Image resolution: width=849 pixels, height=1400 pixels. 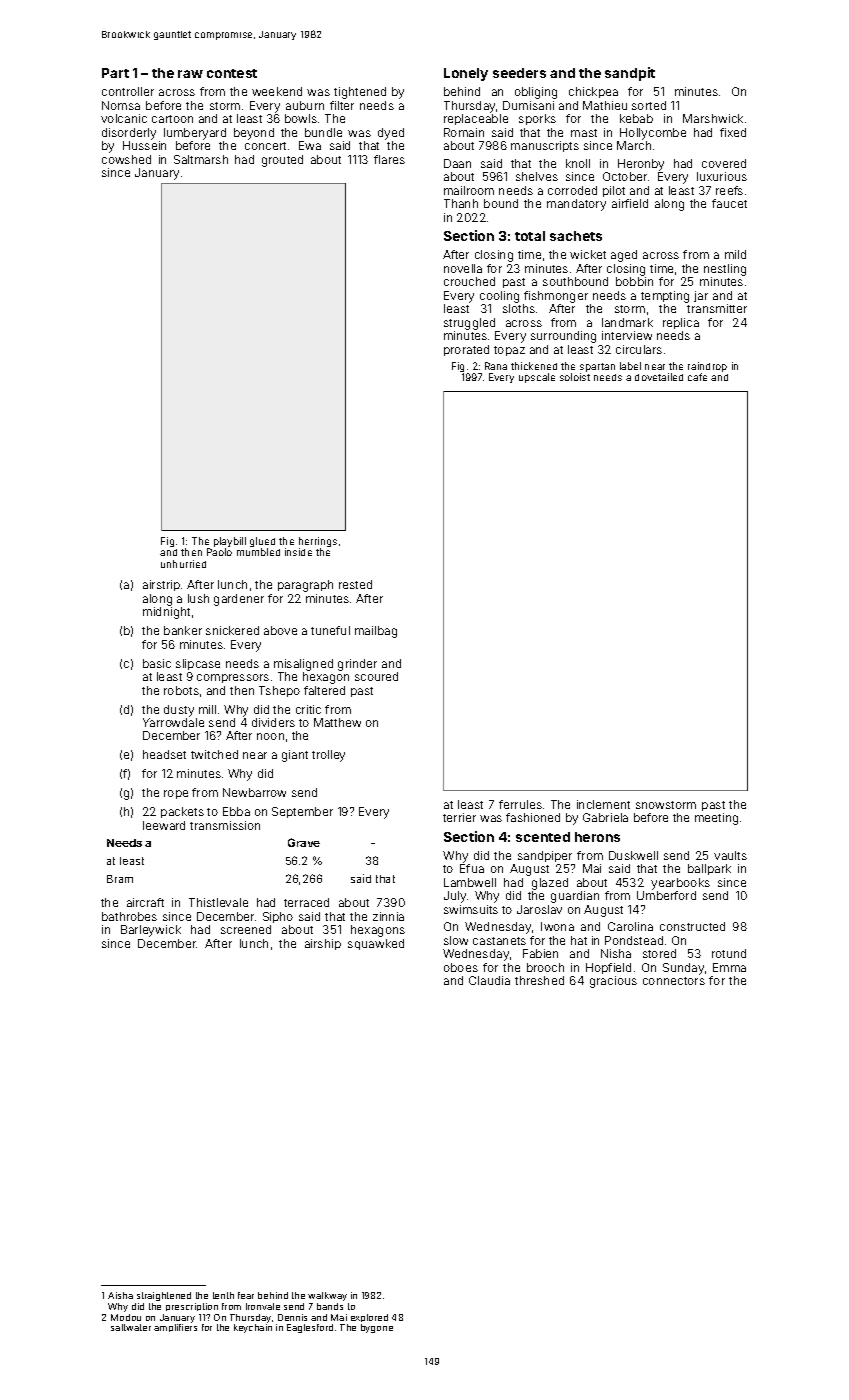 What do you see at coordinates (183, 564) in the page?
I see `unhurried` at bounding box center [183, 564].
